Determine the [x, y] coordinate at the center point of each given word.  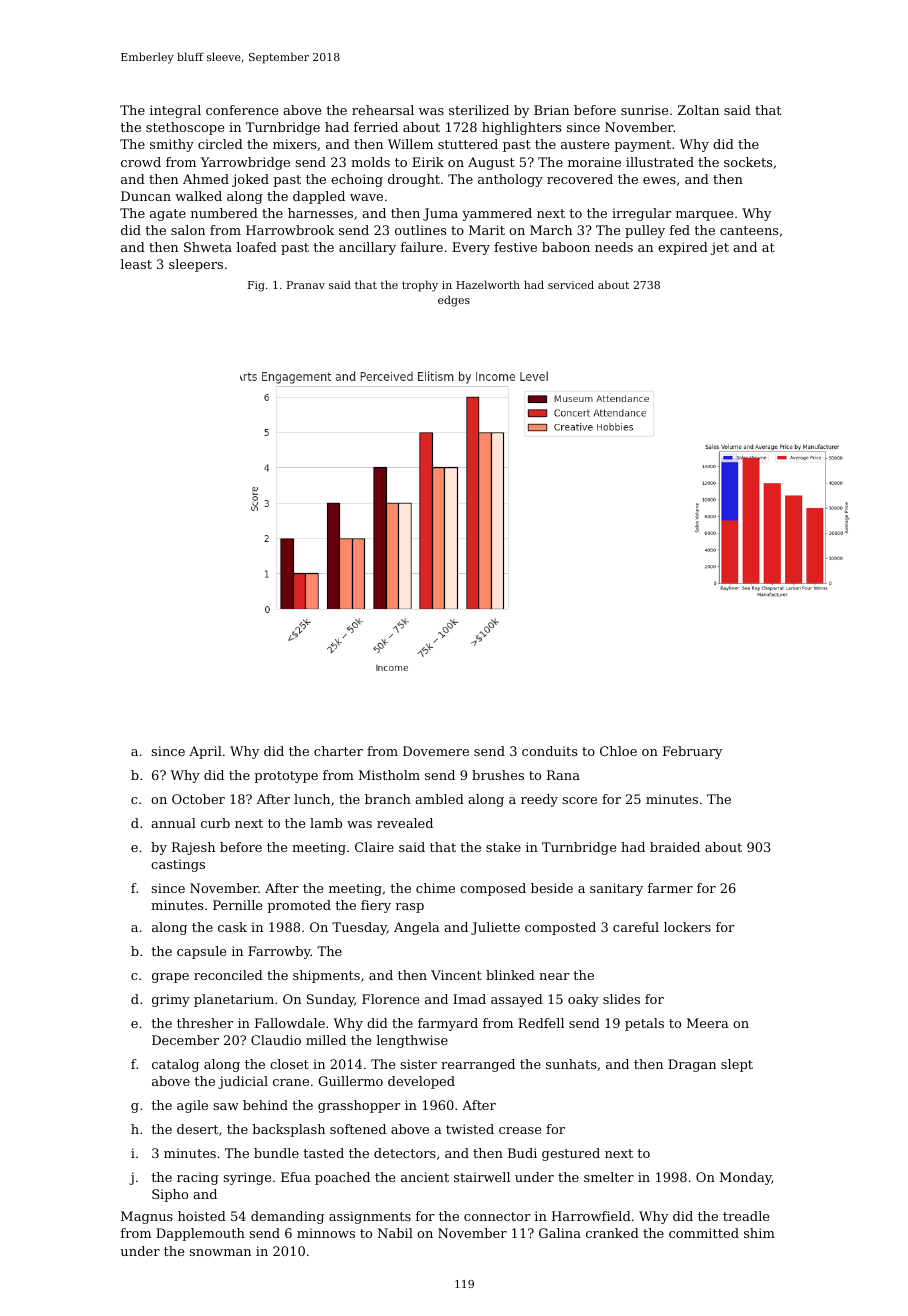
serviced [571, 284]
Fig [256, 286]
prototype [286, 777]
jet [720, 248]
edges [454, 301]
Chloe [618, 751]
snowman [220, 1252]
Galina [560, 1233]
